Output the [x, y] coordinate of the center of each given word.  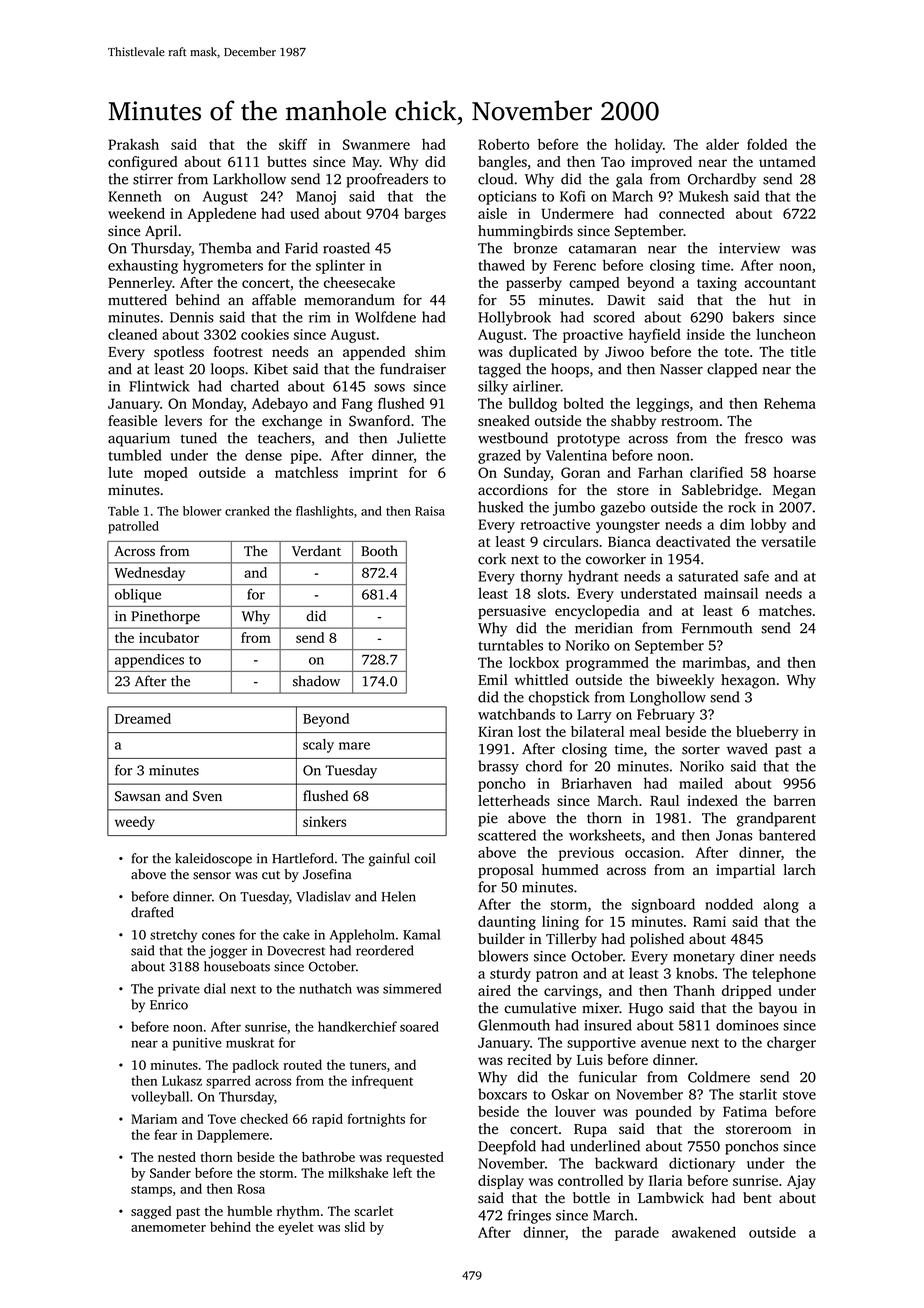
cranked [247, 511]
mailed [701, 783]
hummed [570, 869]
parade [637, 1234]
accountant [780, 283]
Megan [794, 492]
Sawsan [138, 796]
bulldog [532, 405]
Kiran [495, 731]
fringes [529, 1216]
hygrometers [223, 266]
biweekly [685, 681]
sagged [151, 1212]
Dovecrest [296, 951]
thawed [501, 265]
